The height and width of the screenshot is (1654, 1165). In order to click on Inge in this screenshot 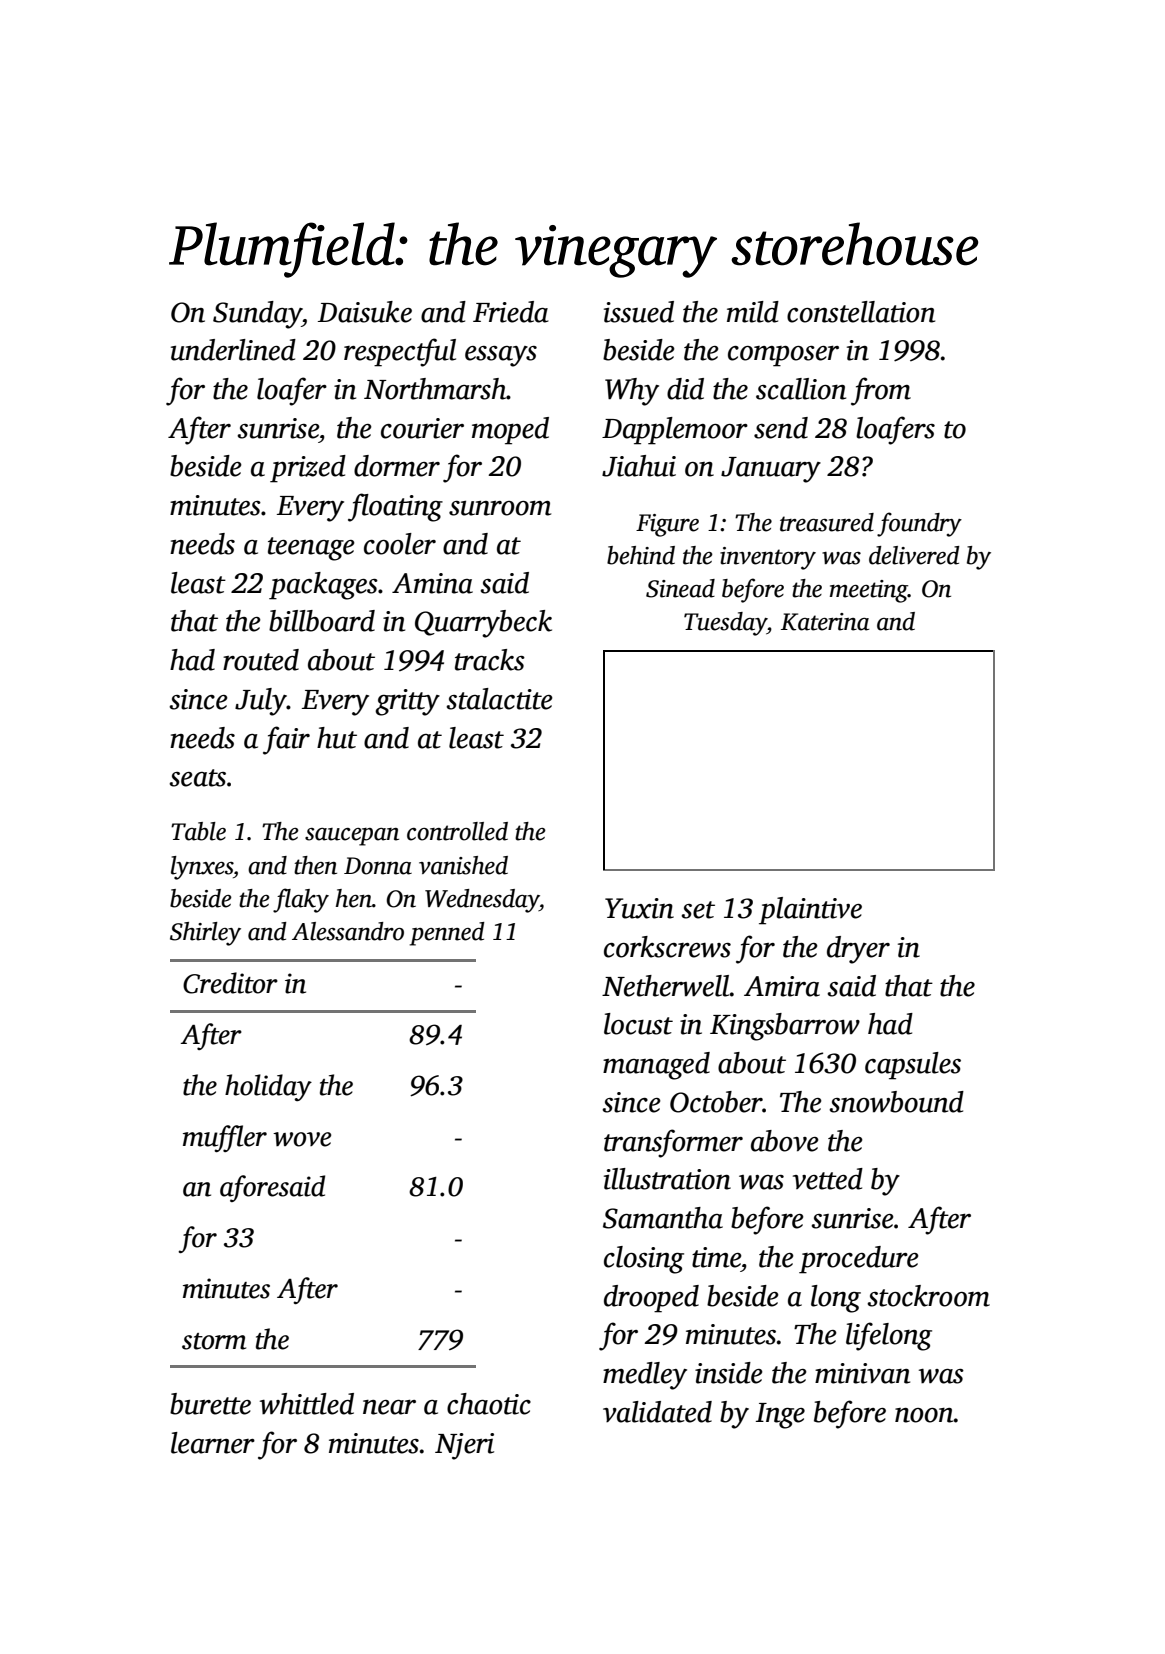, I will do `click(780, 1416)`.
